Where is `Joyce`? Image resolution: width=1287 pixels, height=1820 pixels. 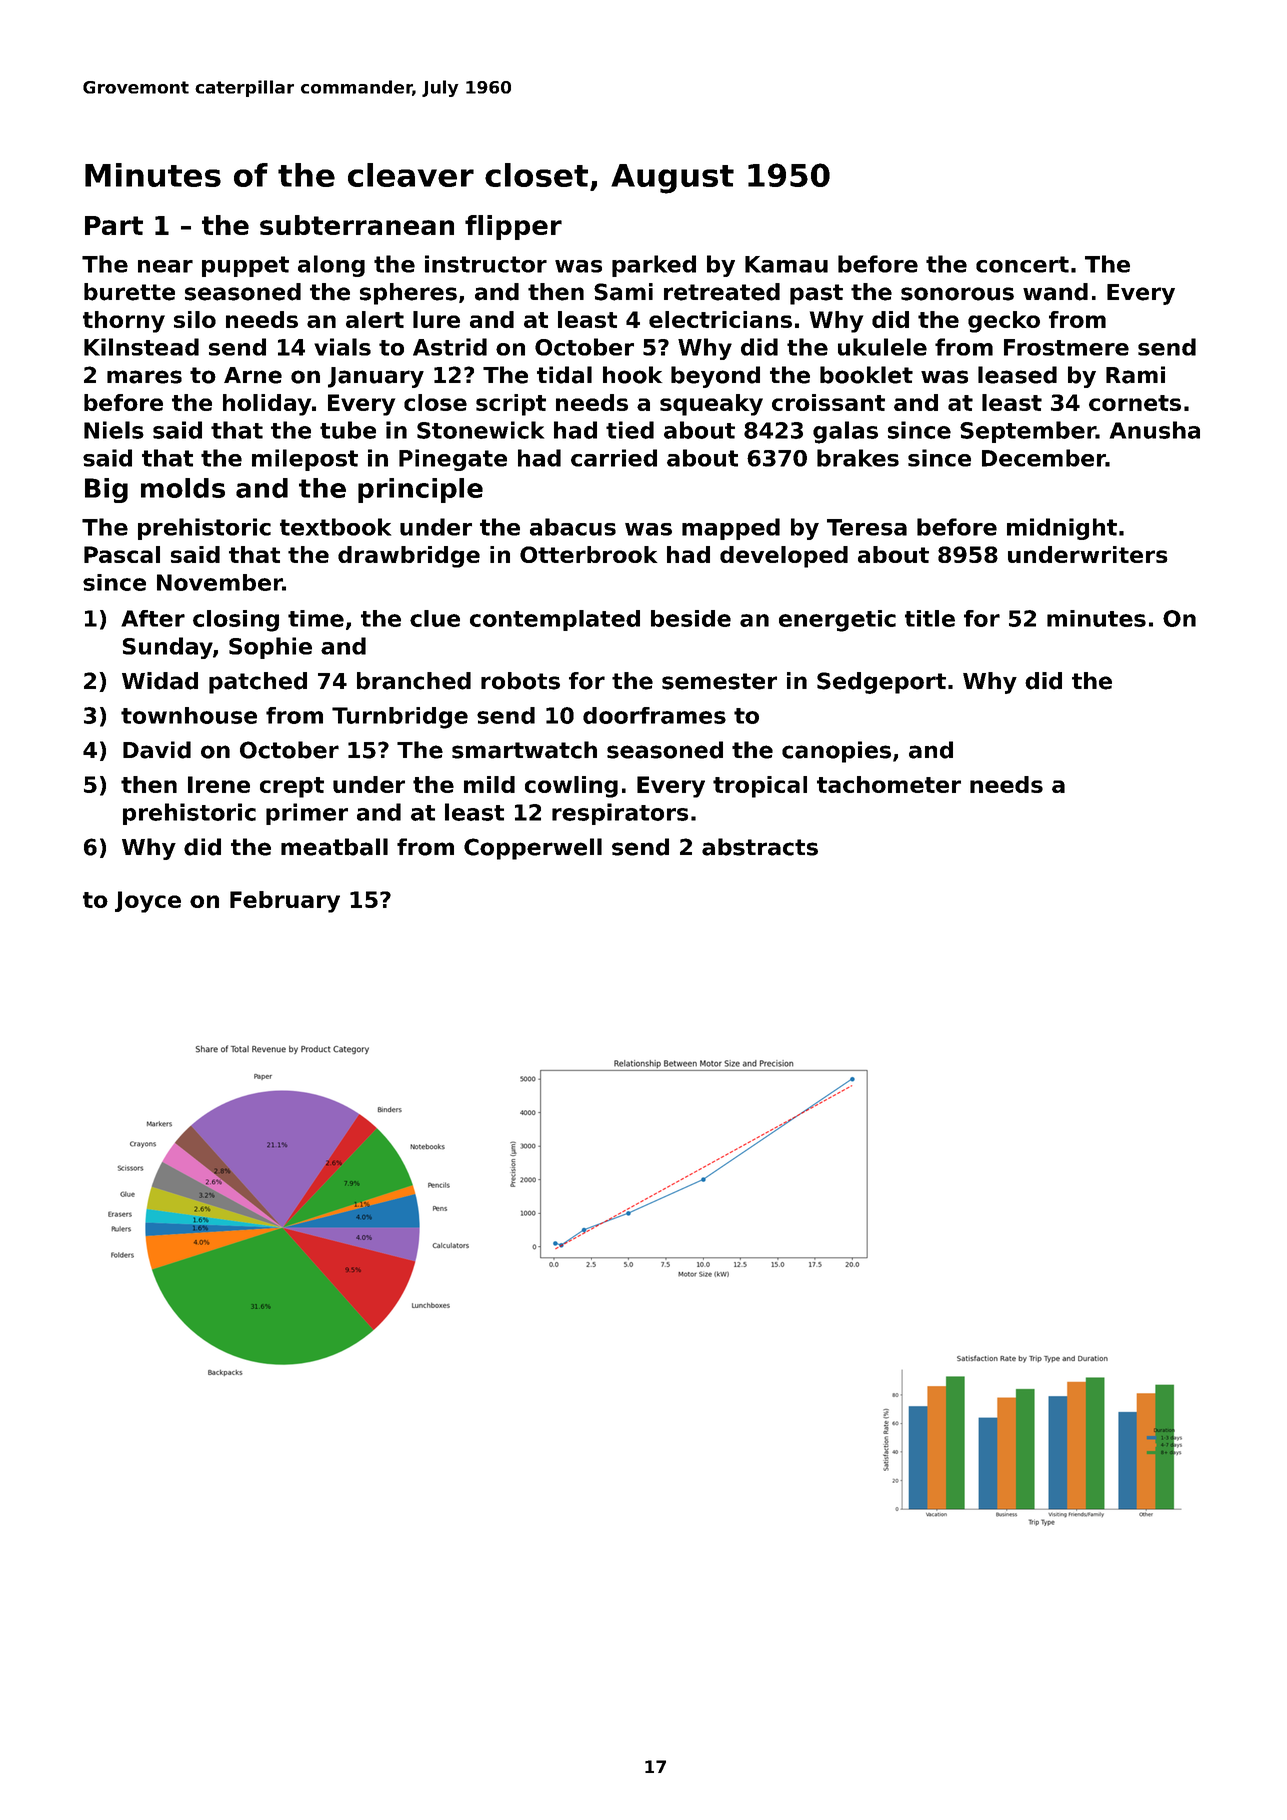
Joyce is located at coordinates (148, 902).
